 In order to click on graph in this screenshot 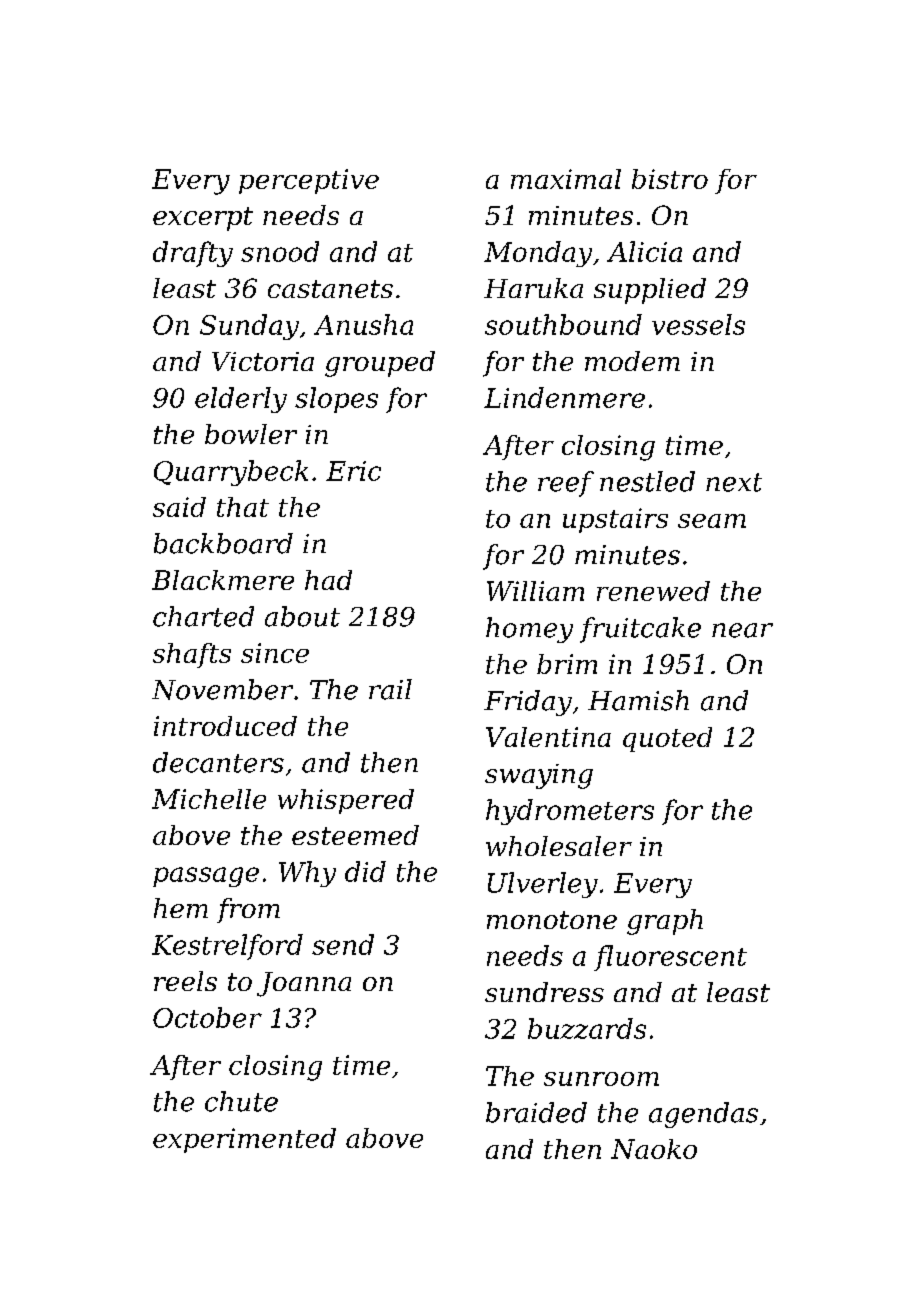, I will do `click(665, 922)`.
